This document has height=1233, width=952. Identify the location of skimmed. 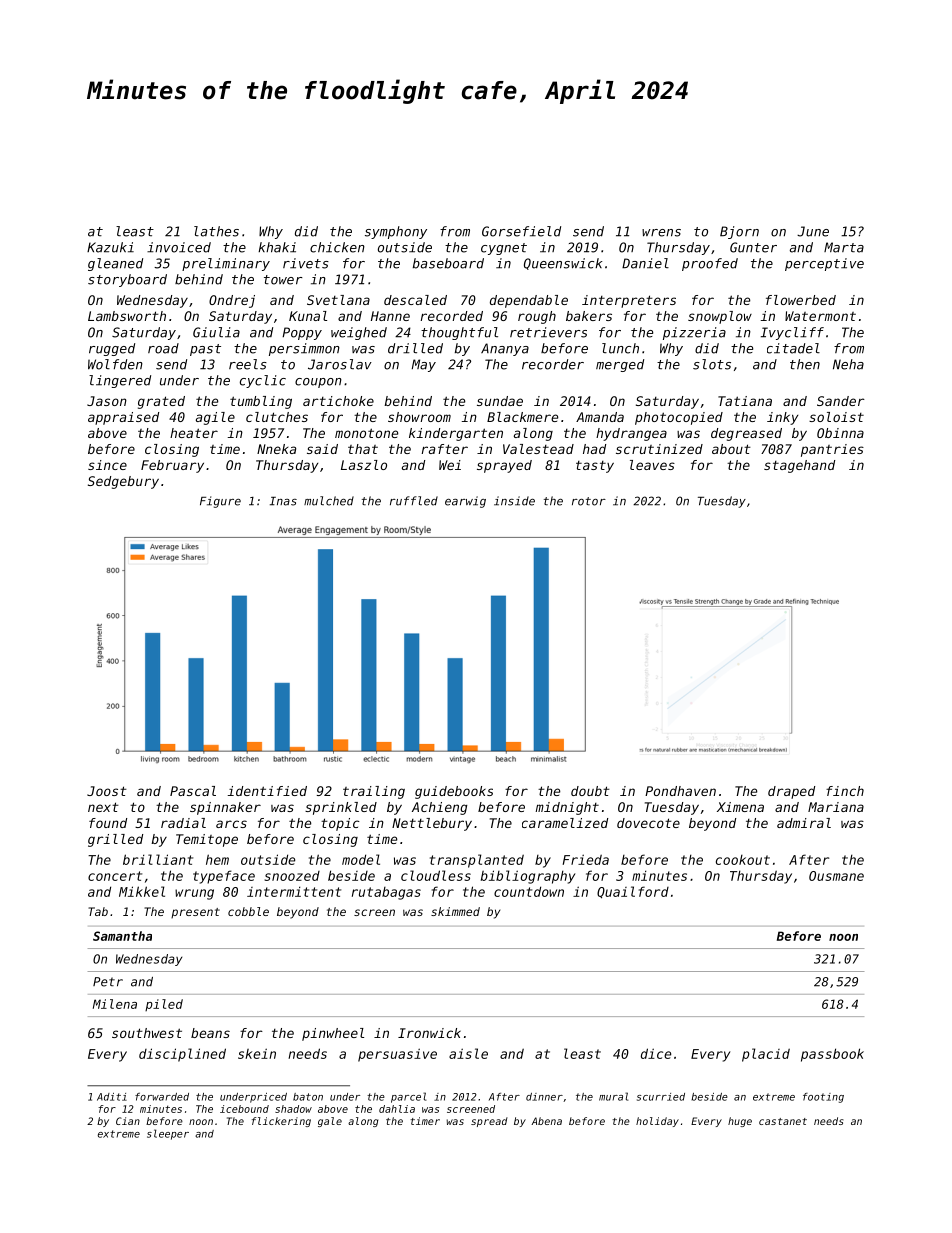
(455, 911).
